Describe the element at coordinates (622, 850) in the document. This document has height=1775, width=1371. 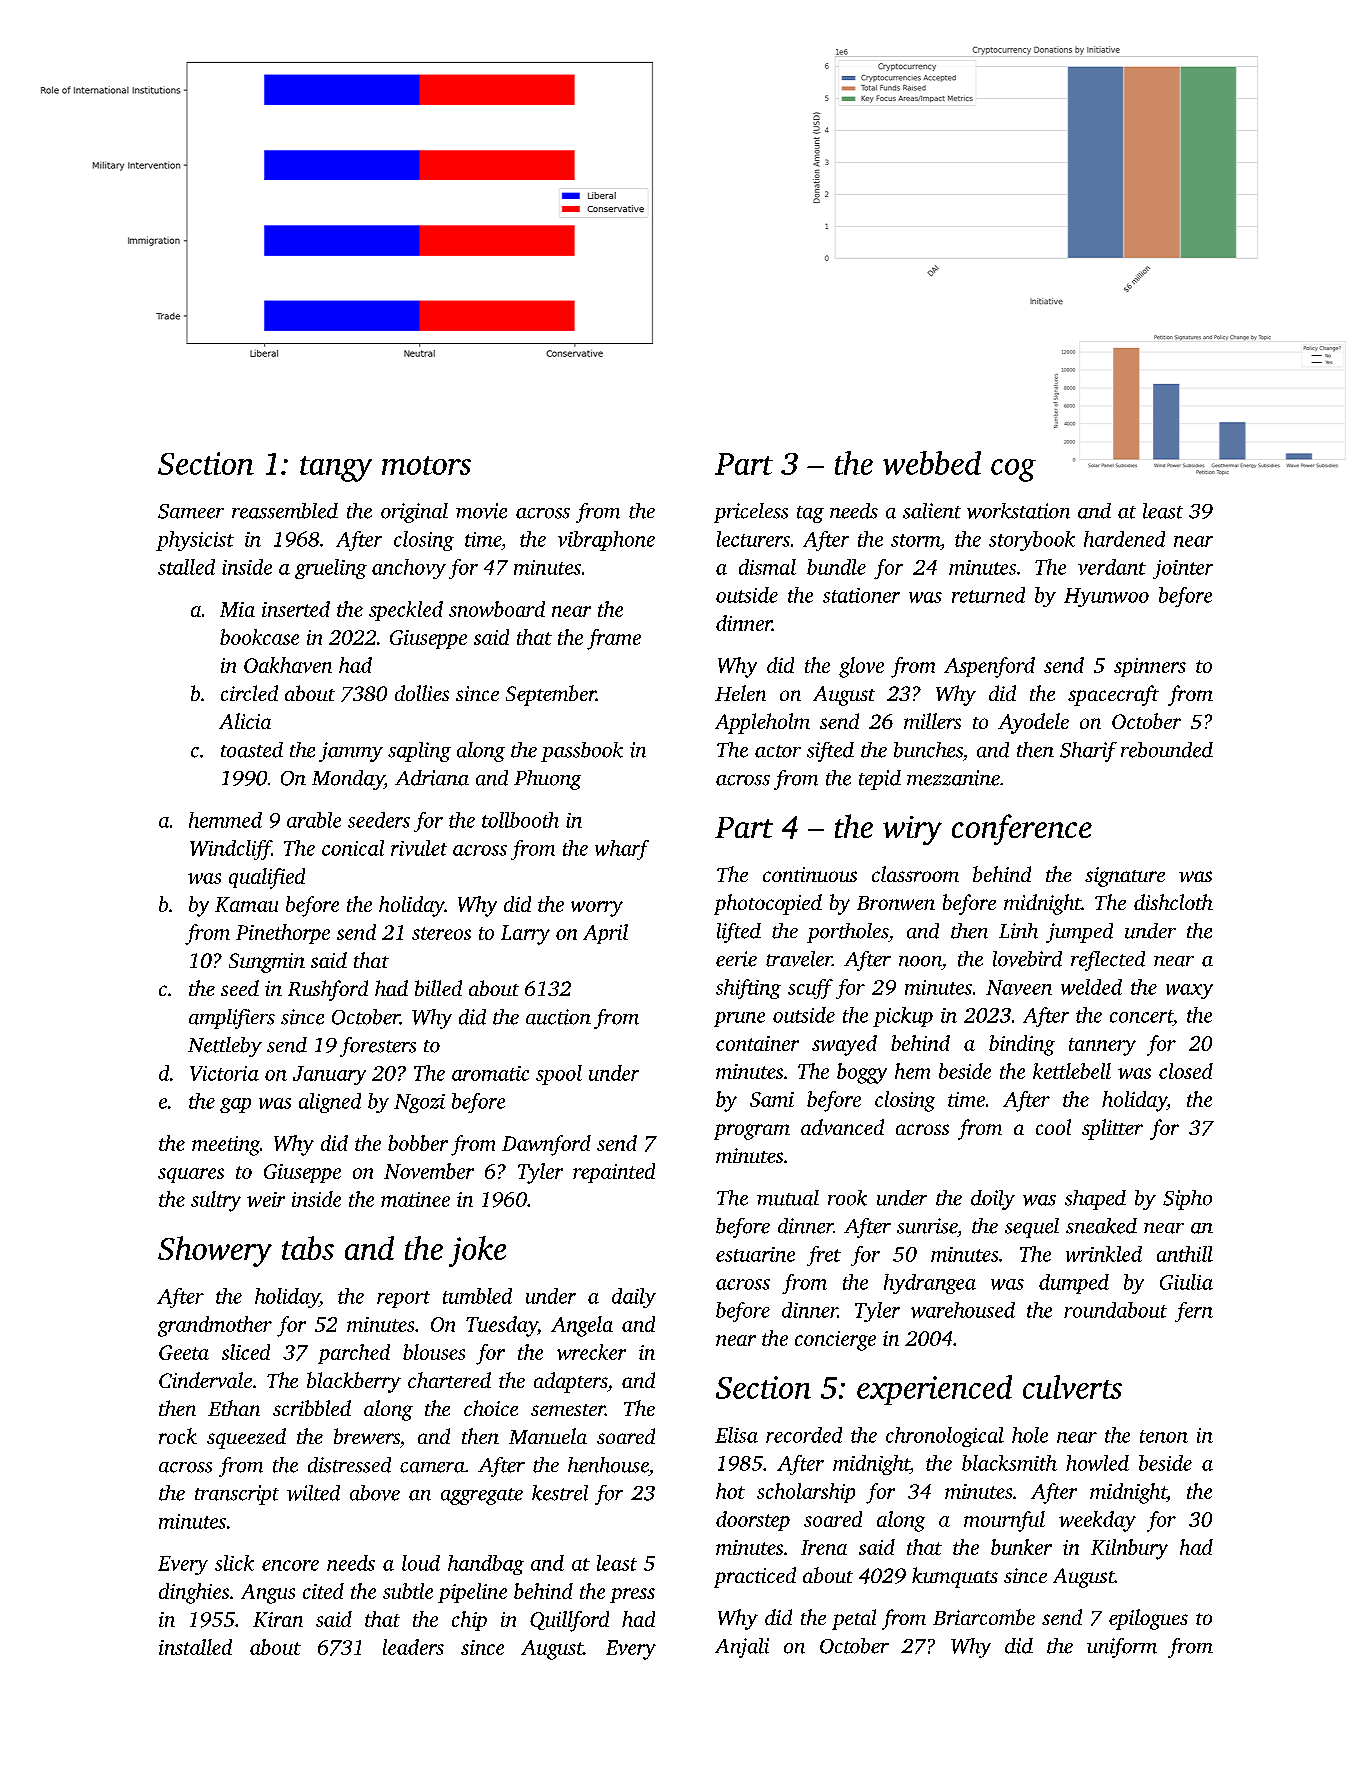
I see `wharf` at that location.
